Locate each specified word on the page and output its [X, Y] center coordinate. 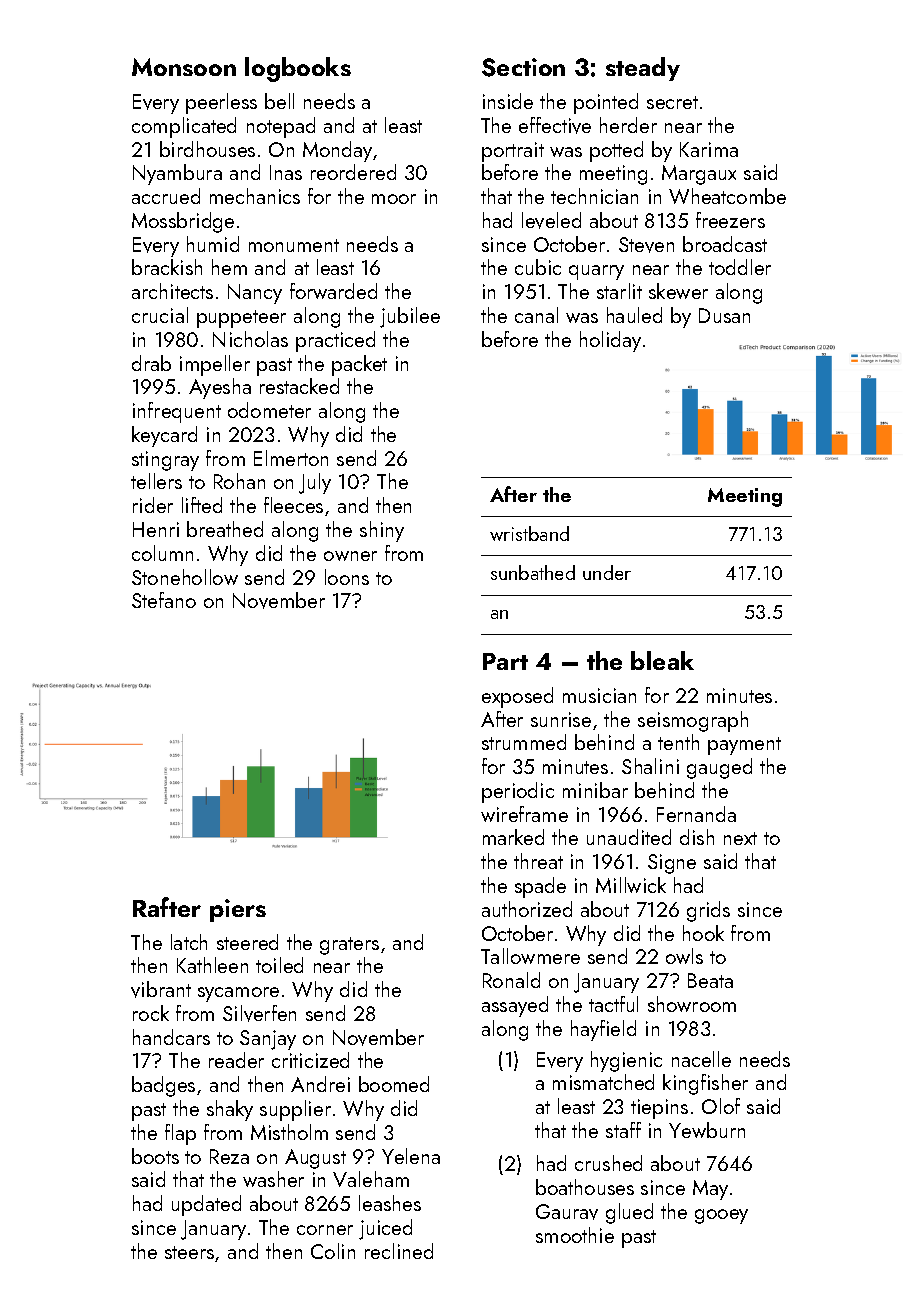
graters [349, 946]
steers [189, 1252]
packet [359, 365]
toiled [279, 965]
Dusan [724, 315]
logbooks [298, 69]
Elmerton [291, 458]
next [740, 838]
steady [643, 69]
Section [523, 67]
